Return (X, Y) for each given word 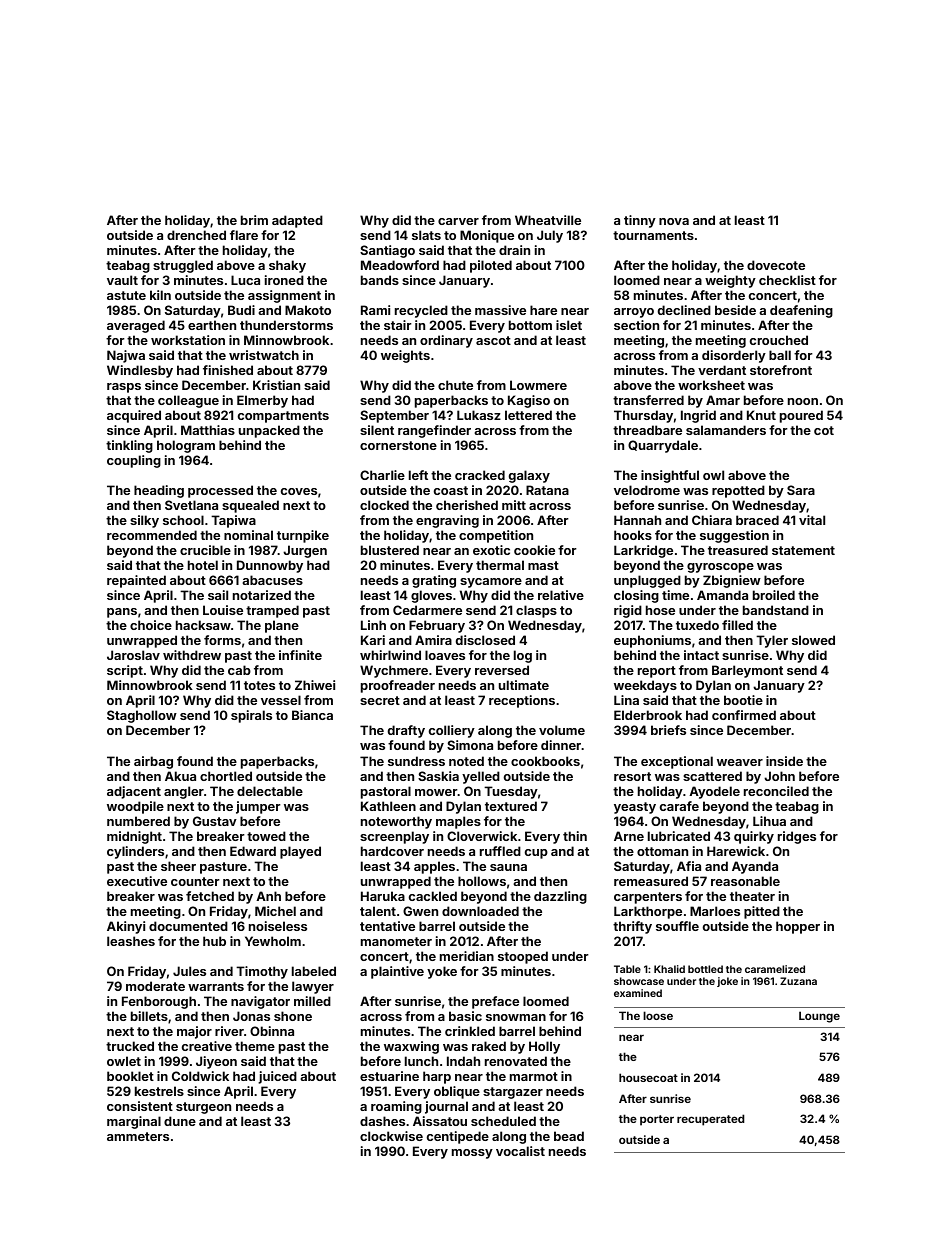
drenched (196, 235)
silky (144, 521)
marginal (134, 1122)
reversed (502, 670)
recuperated (710, 1120)
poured (801, 416)
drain (514, 250)
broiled (774, 595)
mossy (472, 1154)
